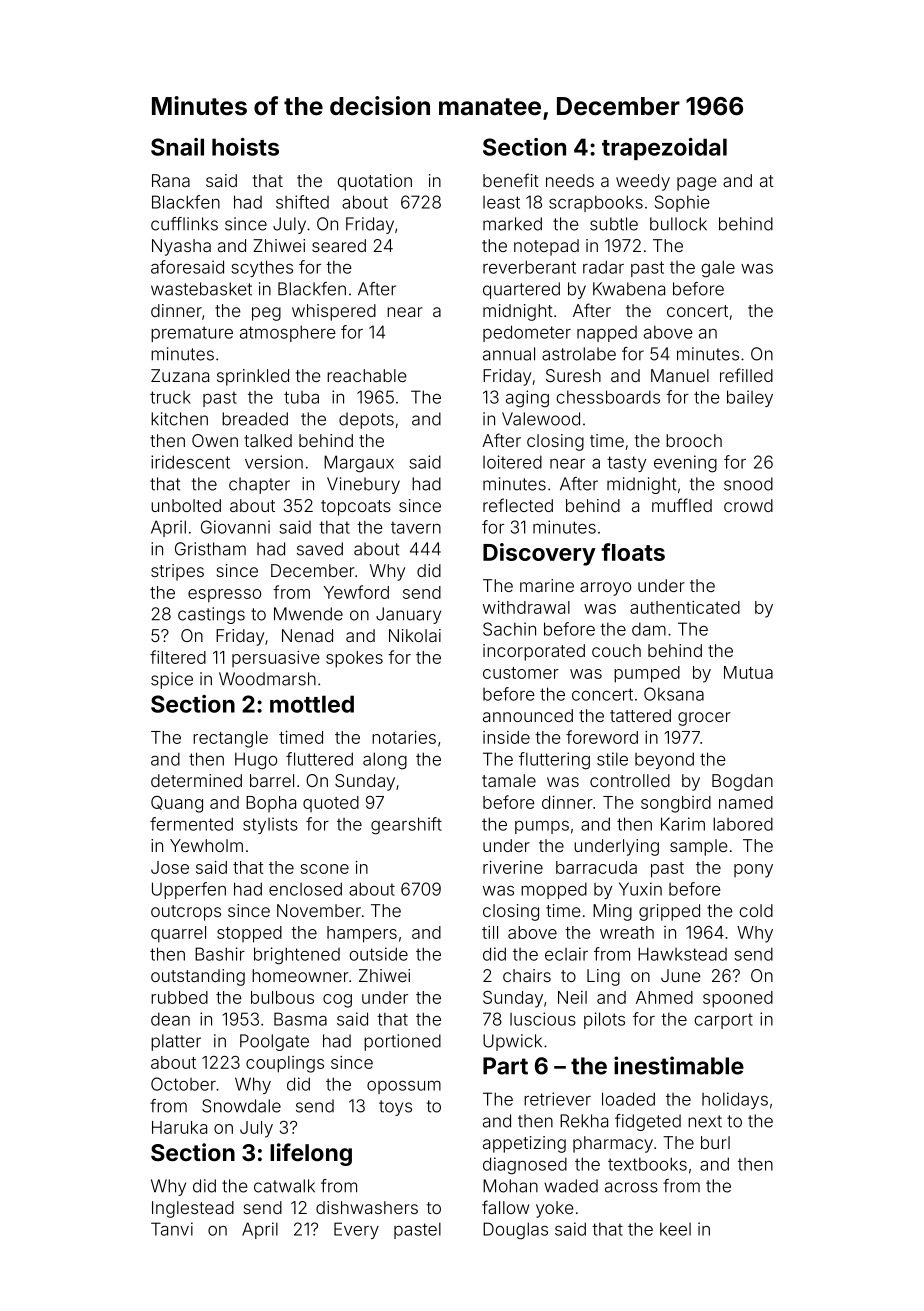 The image size is (924, 1311). What do you see at coordinates (356, 1230) in the page?
I see `Every` at bounding box center [356, 1230].
